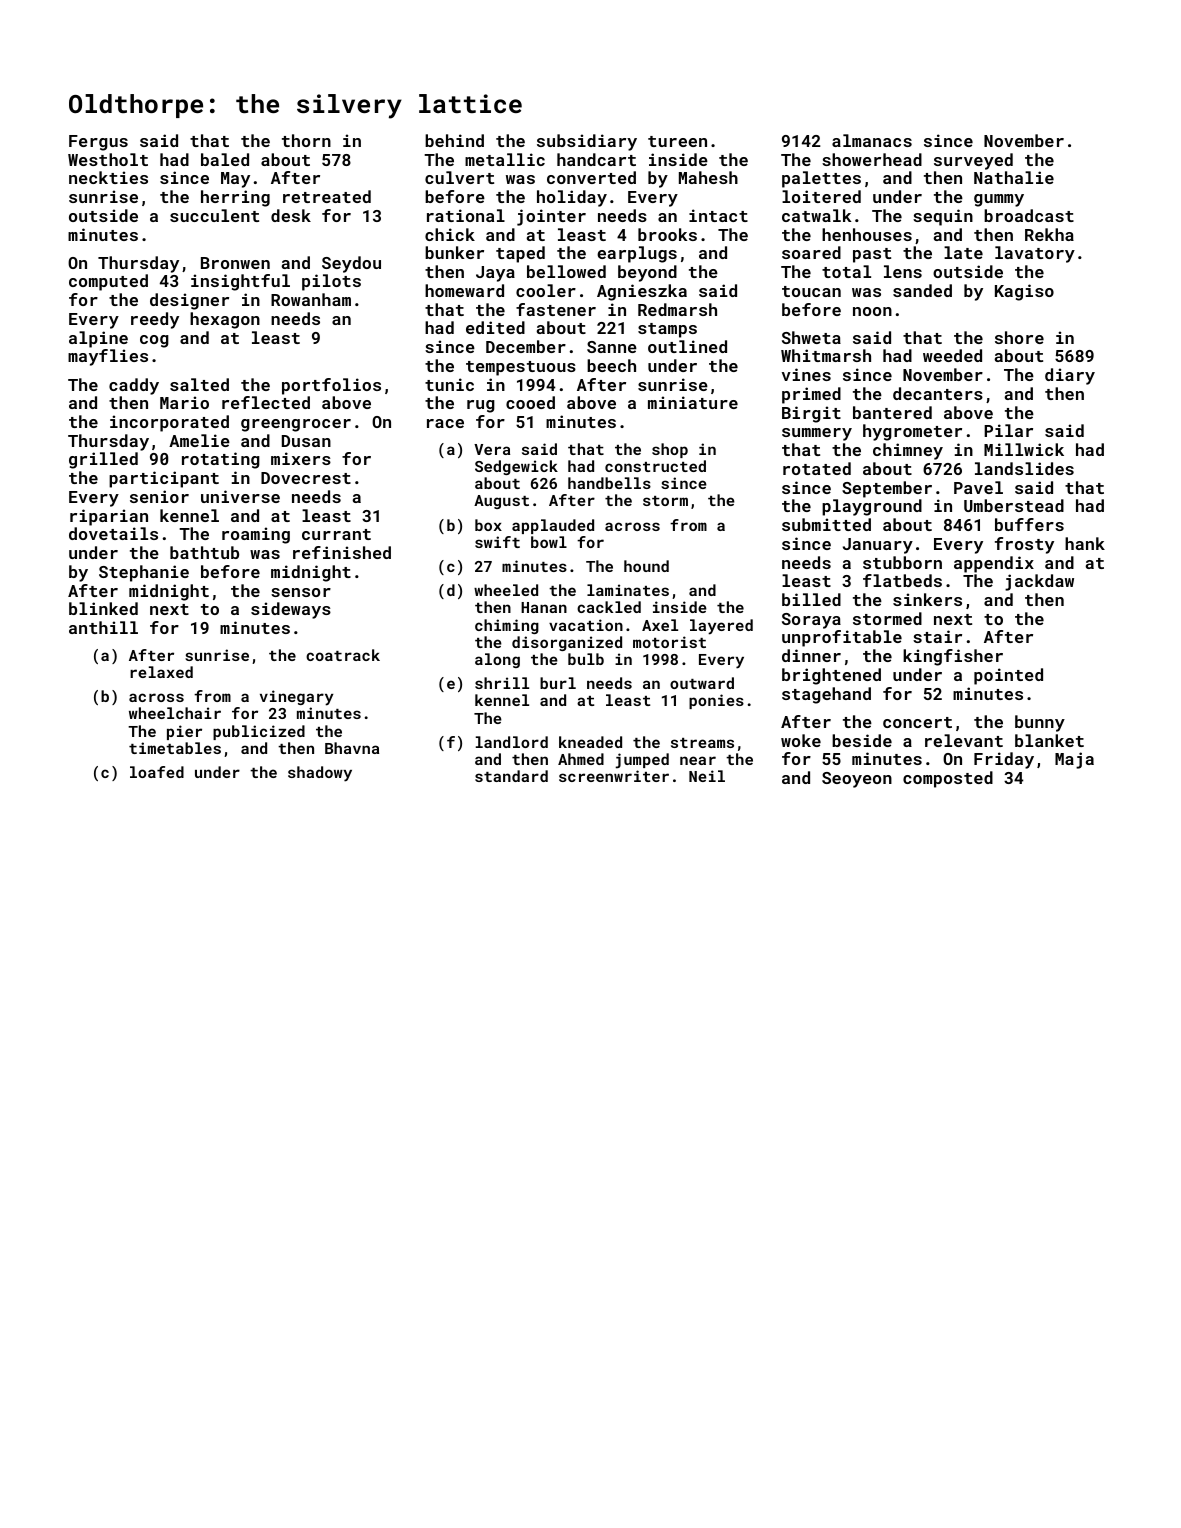 The height and width of the page is (1528, 1181). I want to click on along, so click(497, 660).
